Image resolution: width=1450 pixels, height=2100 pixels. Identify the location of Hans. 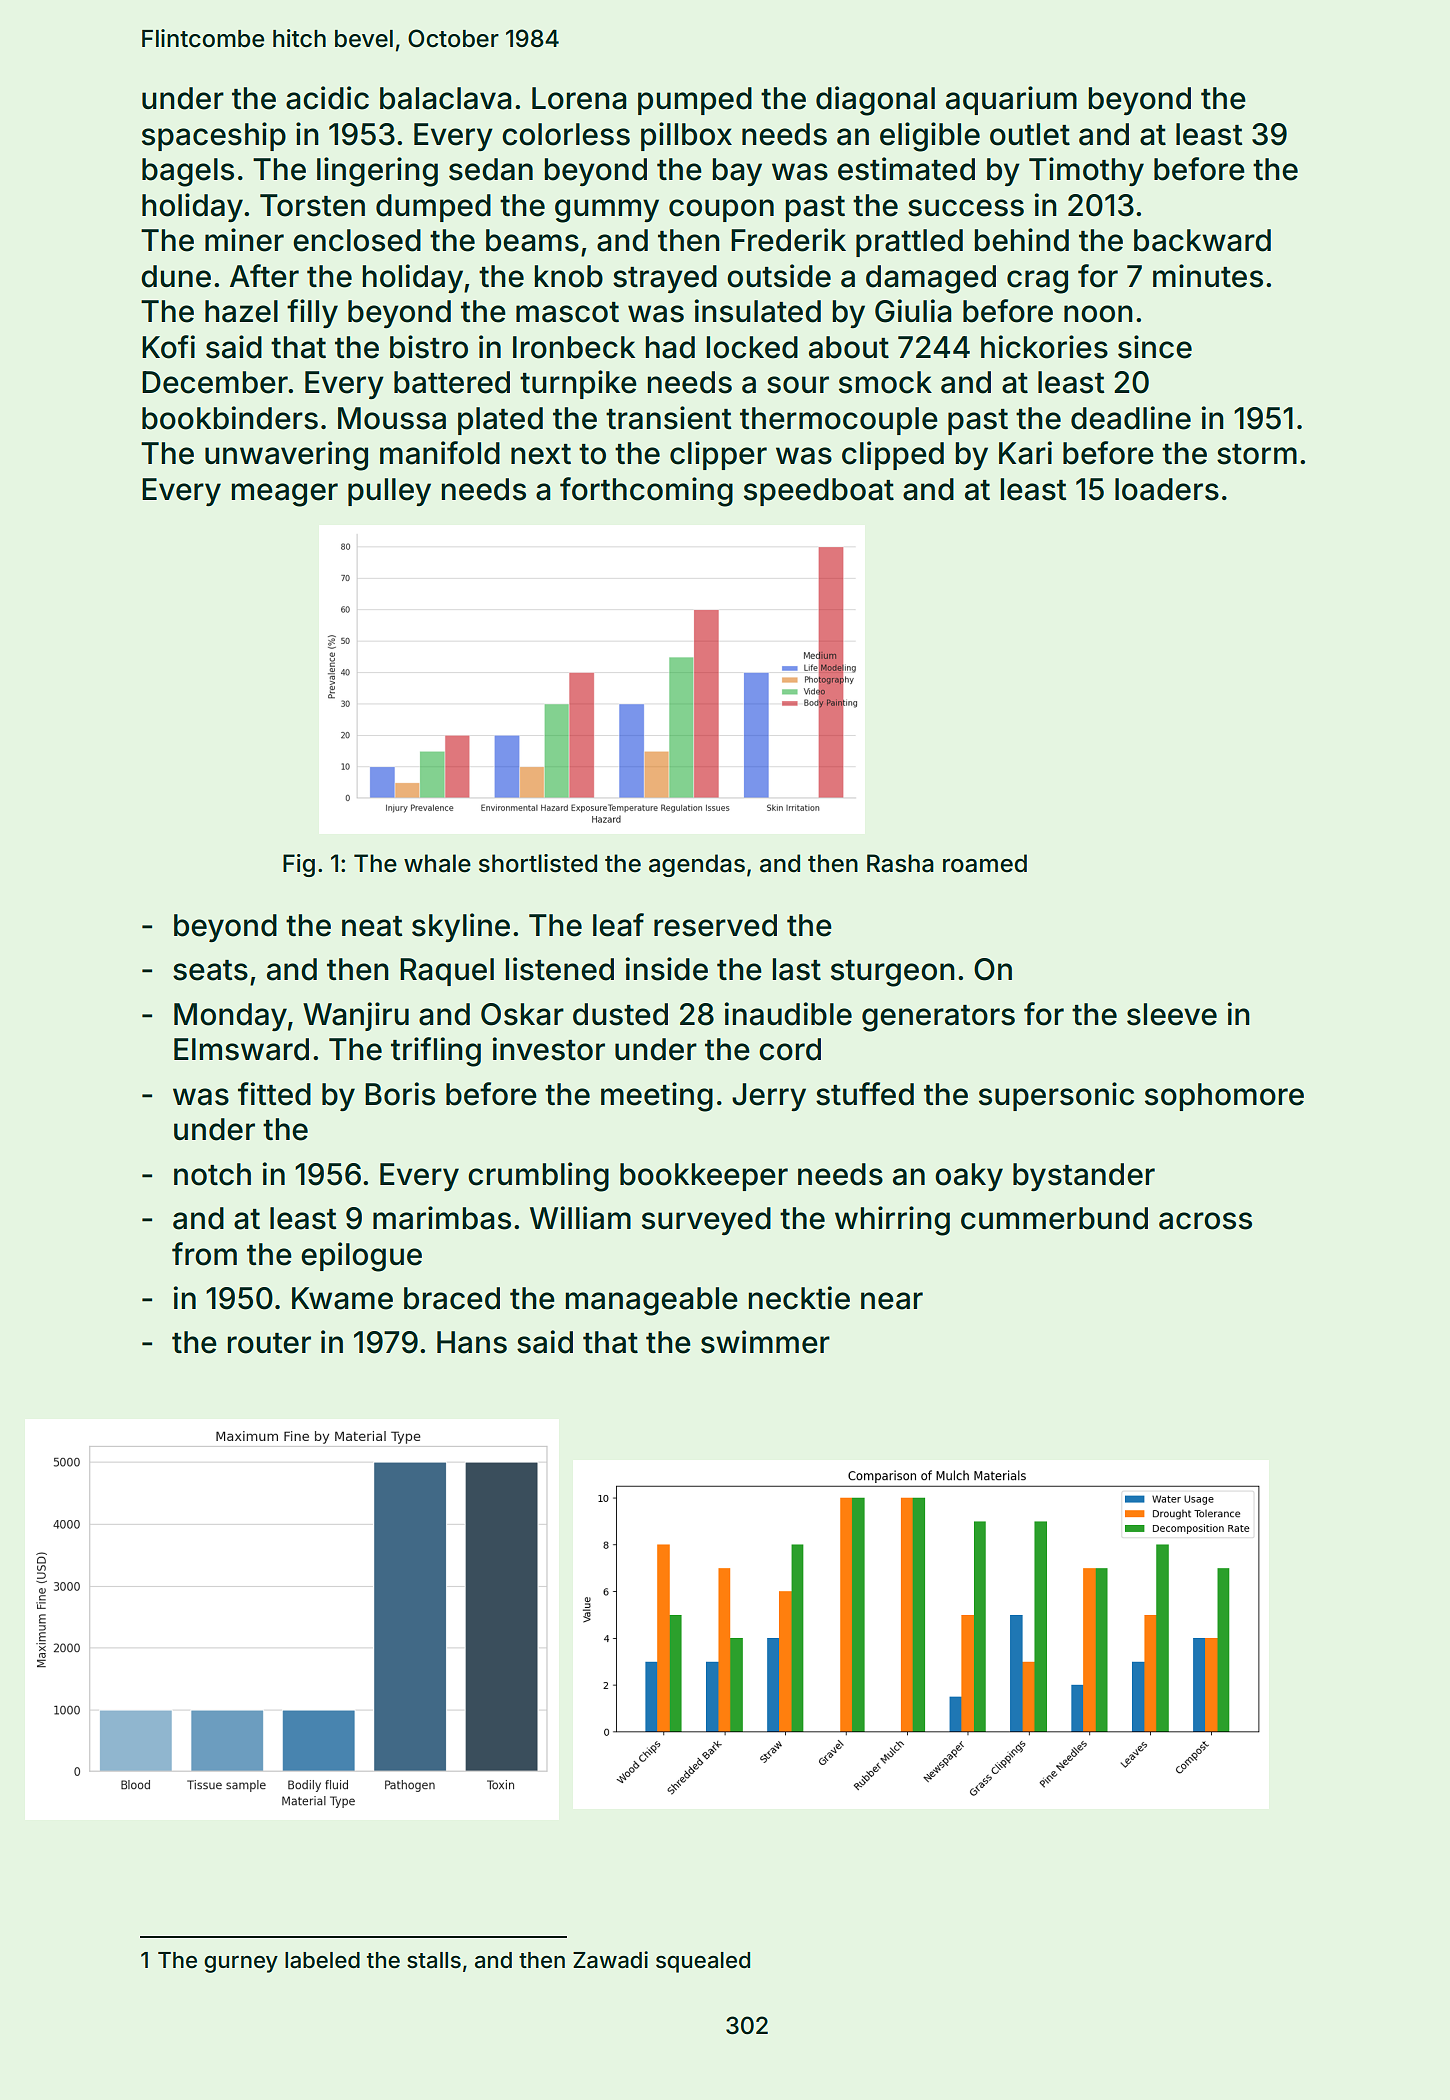
(472, 1342).
